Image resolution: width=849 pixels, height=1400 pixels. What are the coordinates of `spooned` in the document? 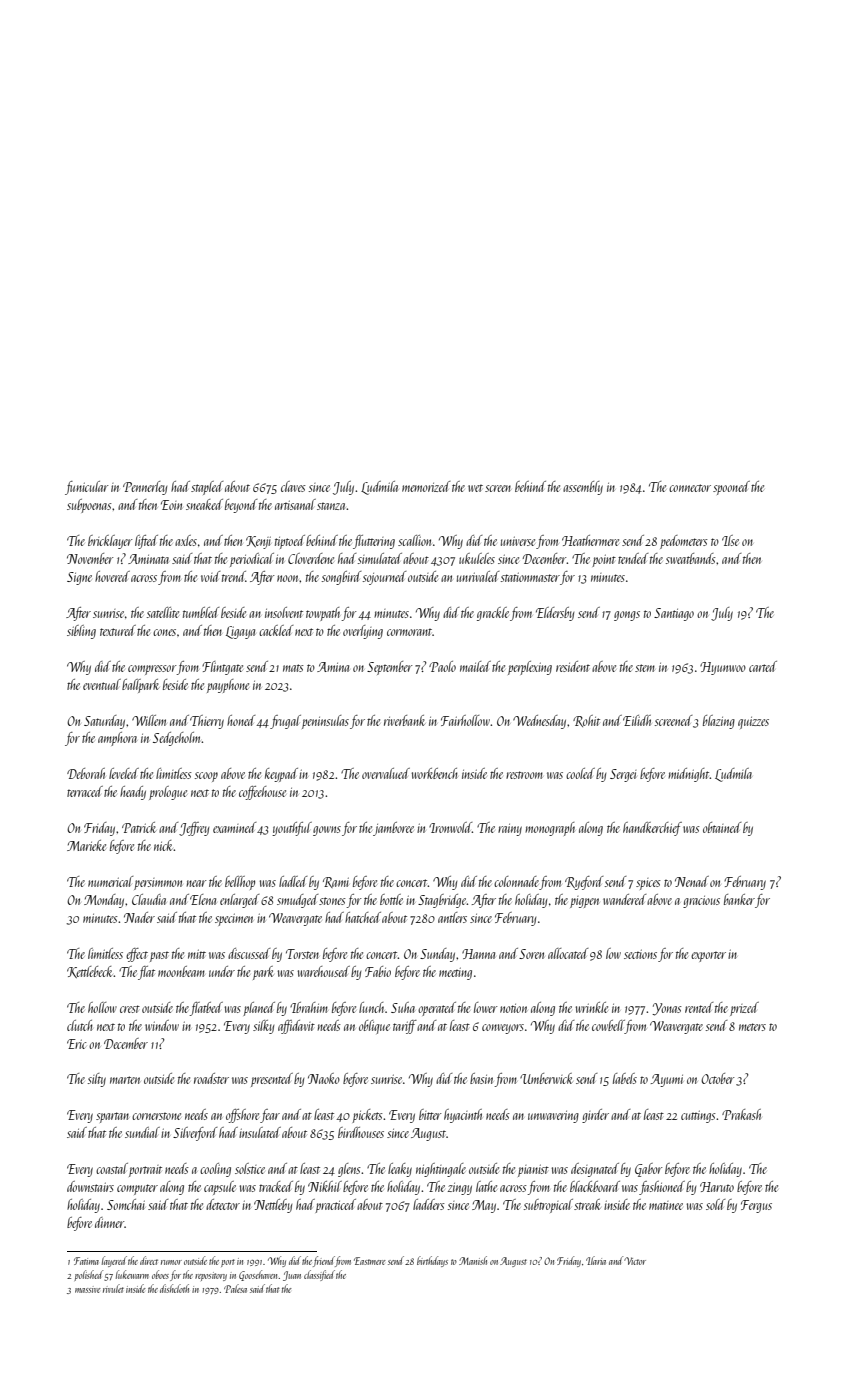 It's located at (731, 488).
